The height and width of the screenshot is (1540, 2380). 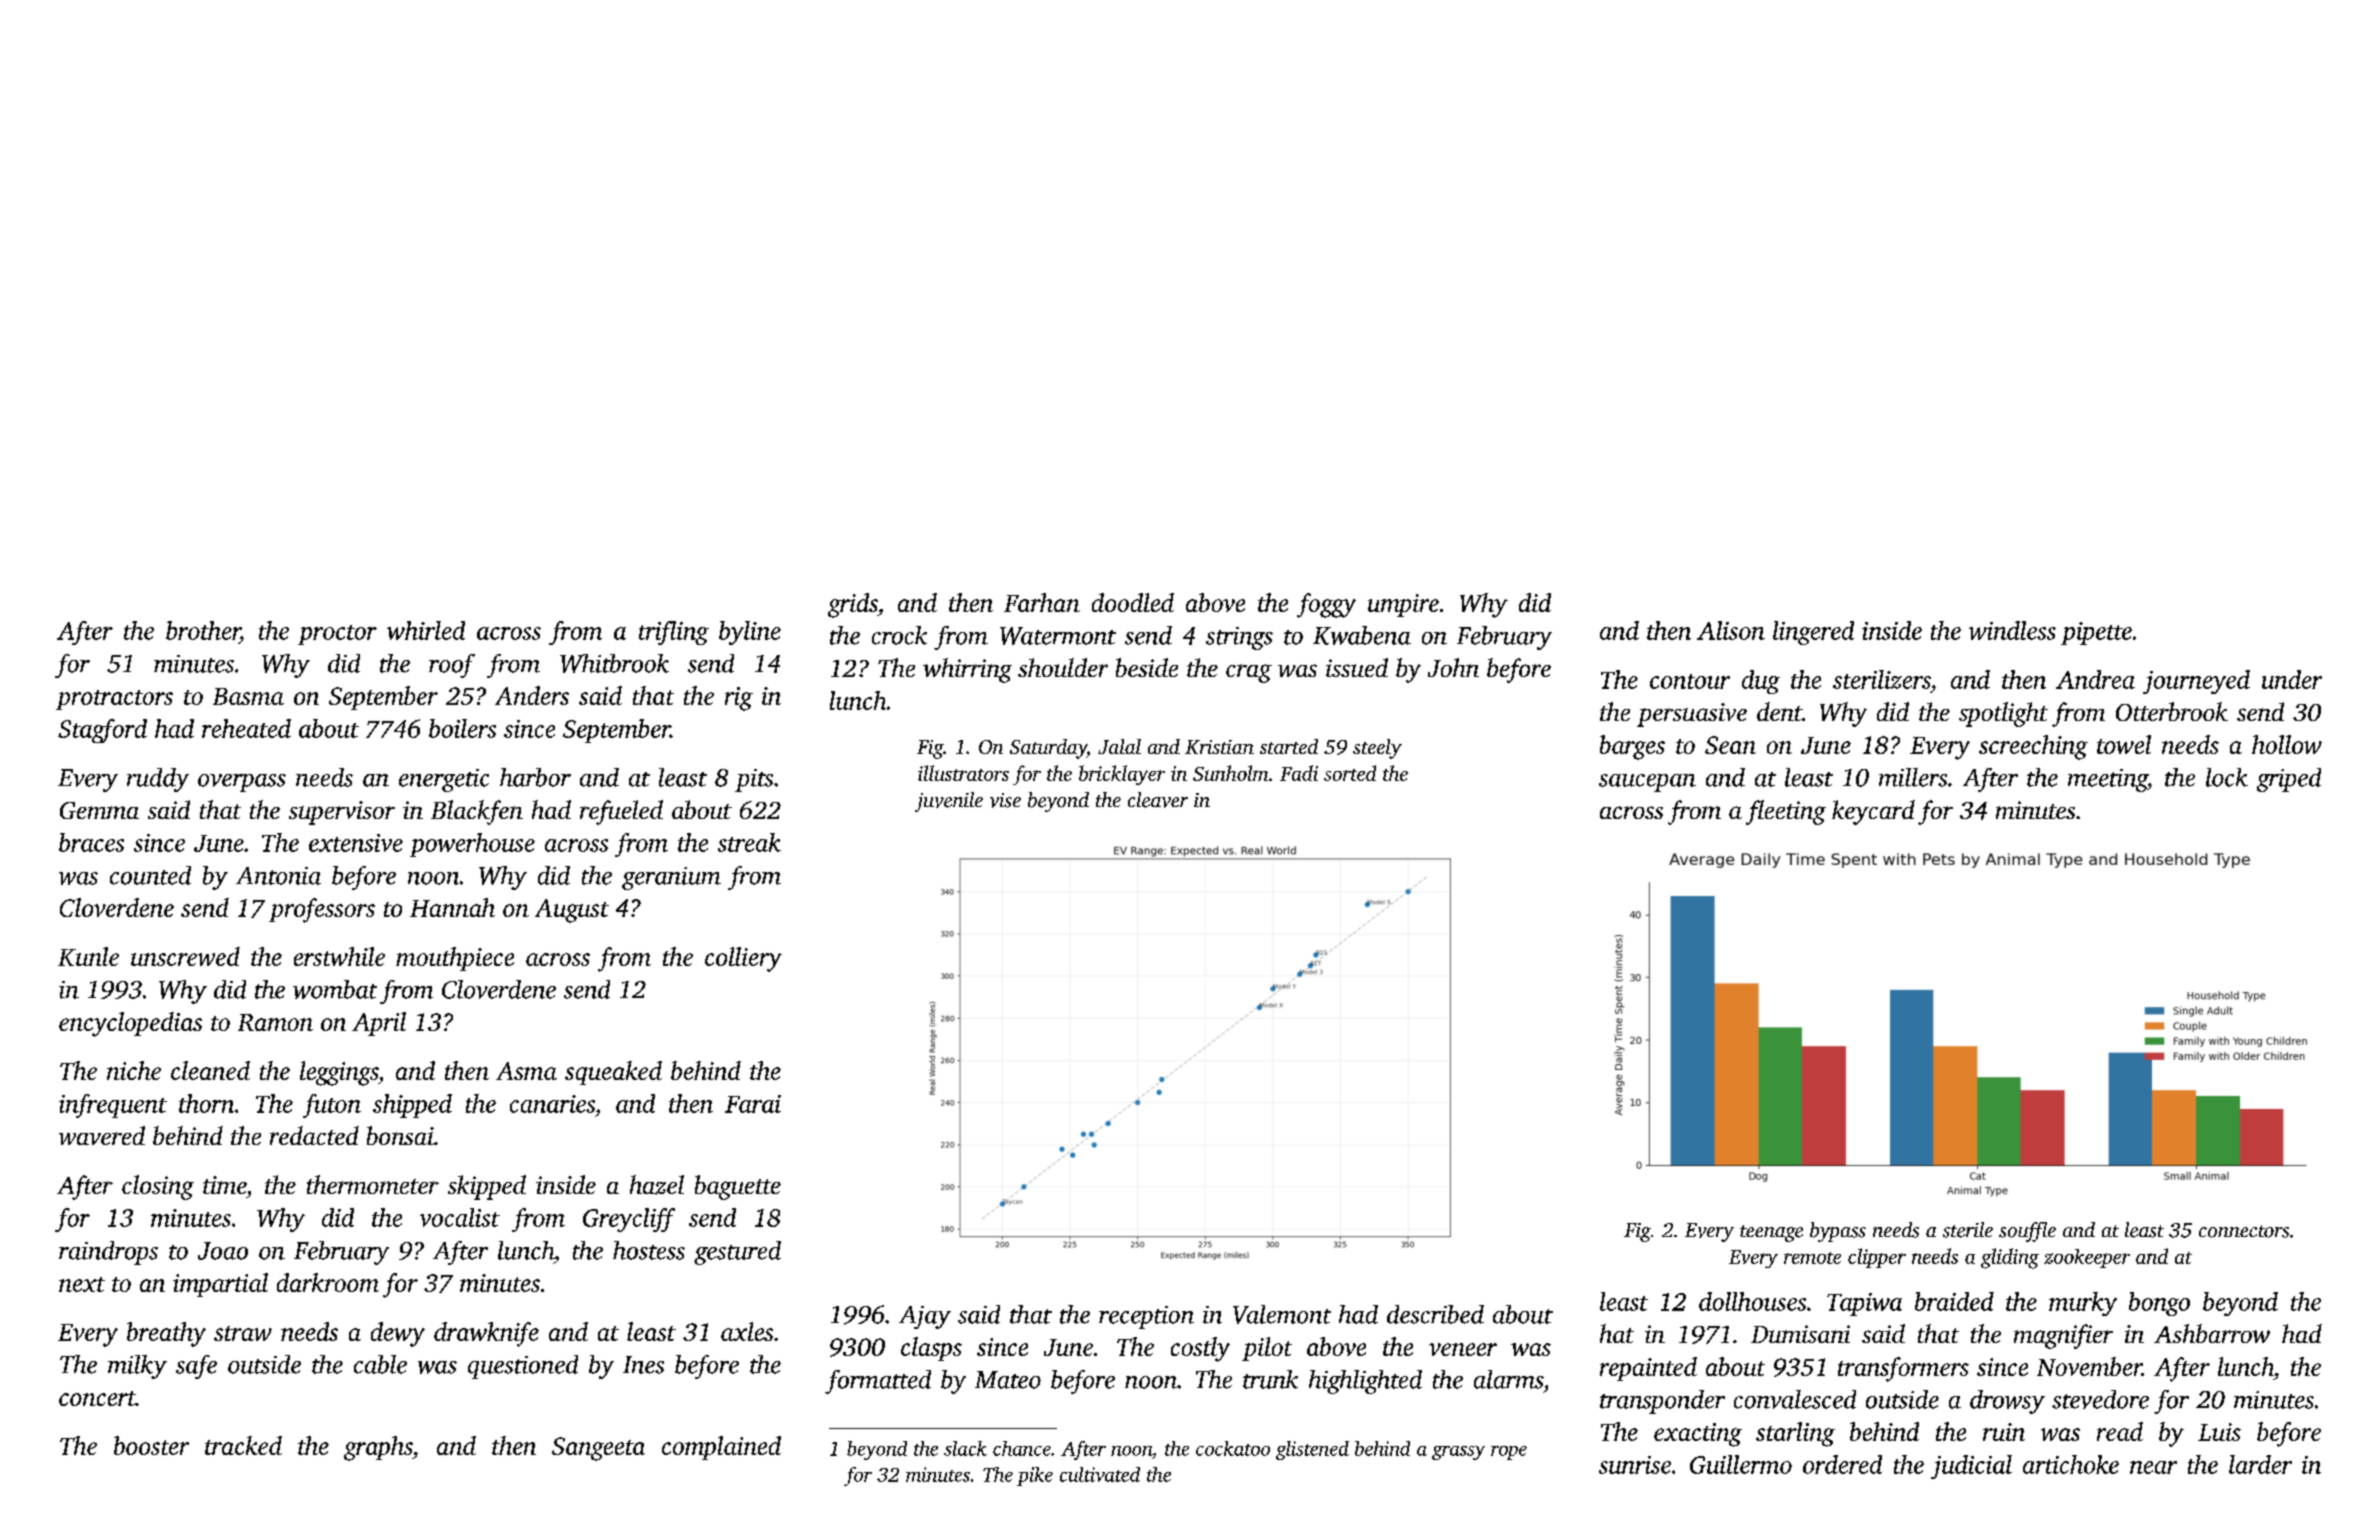 I want to click on umpire, so click(x=1403, y=605).
